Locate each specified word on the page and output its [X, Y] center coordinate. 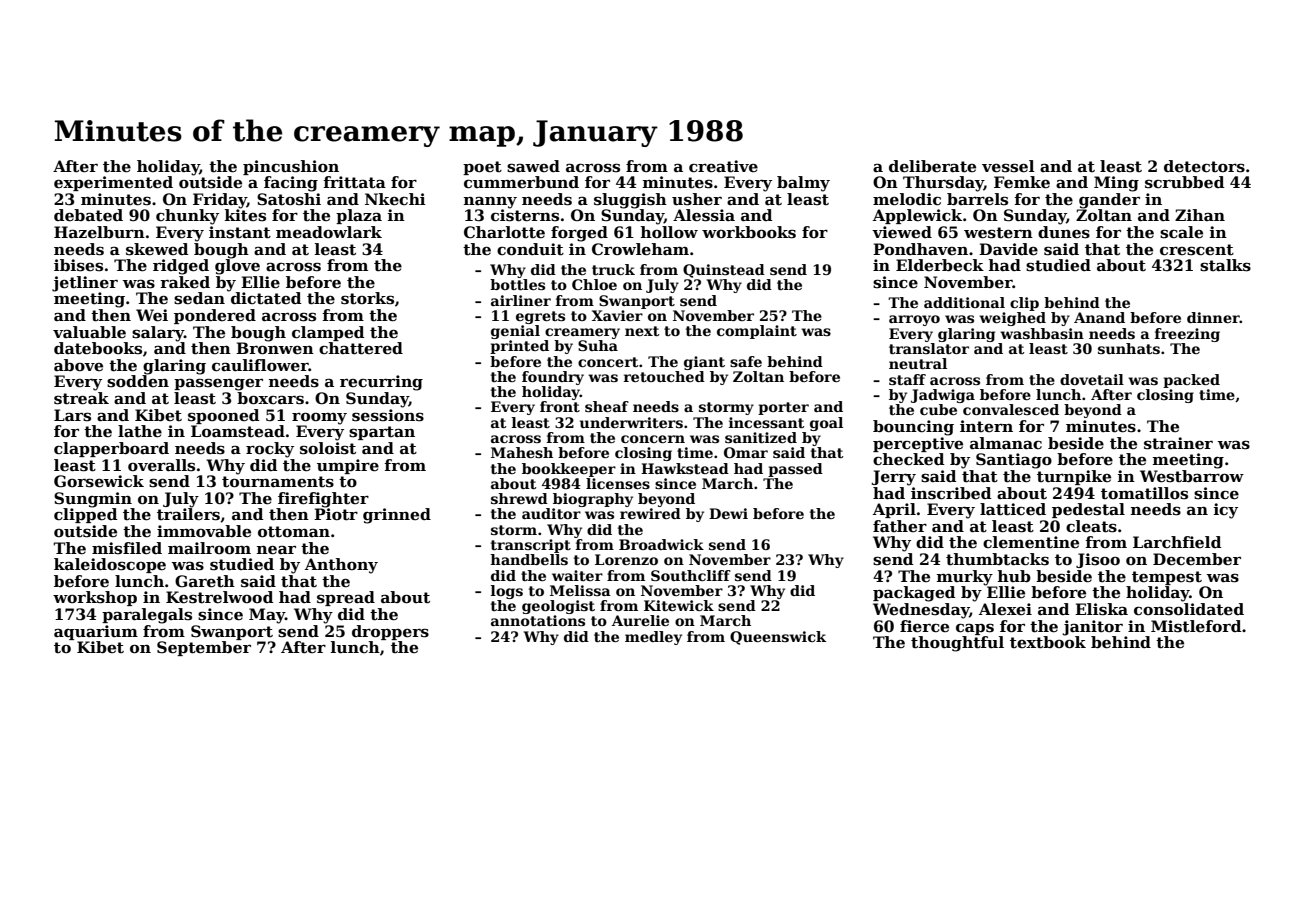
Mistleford [1196, 626]
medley [653, 638]
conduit [530, 249]
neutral [918, 363]
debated [88, 215]
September [204, 648]
